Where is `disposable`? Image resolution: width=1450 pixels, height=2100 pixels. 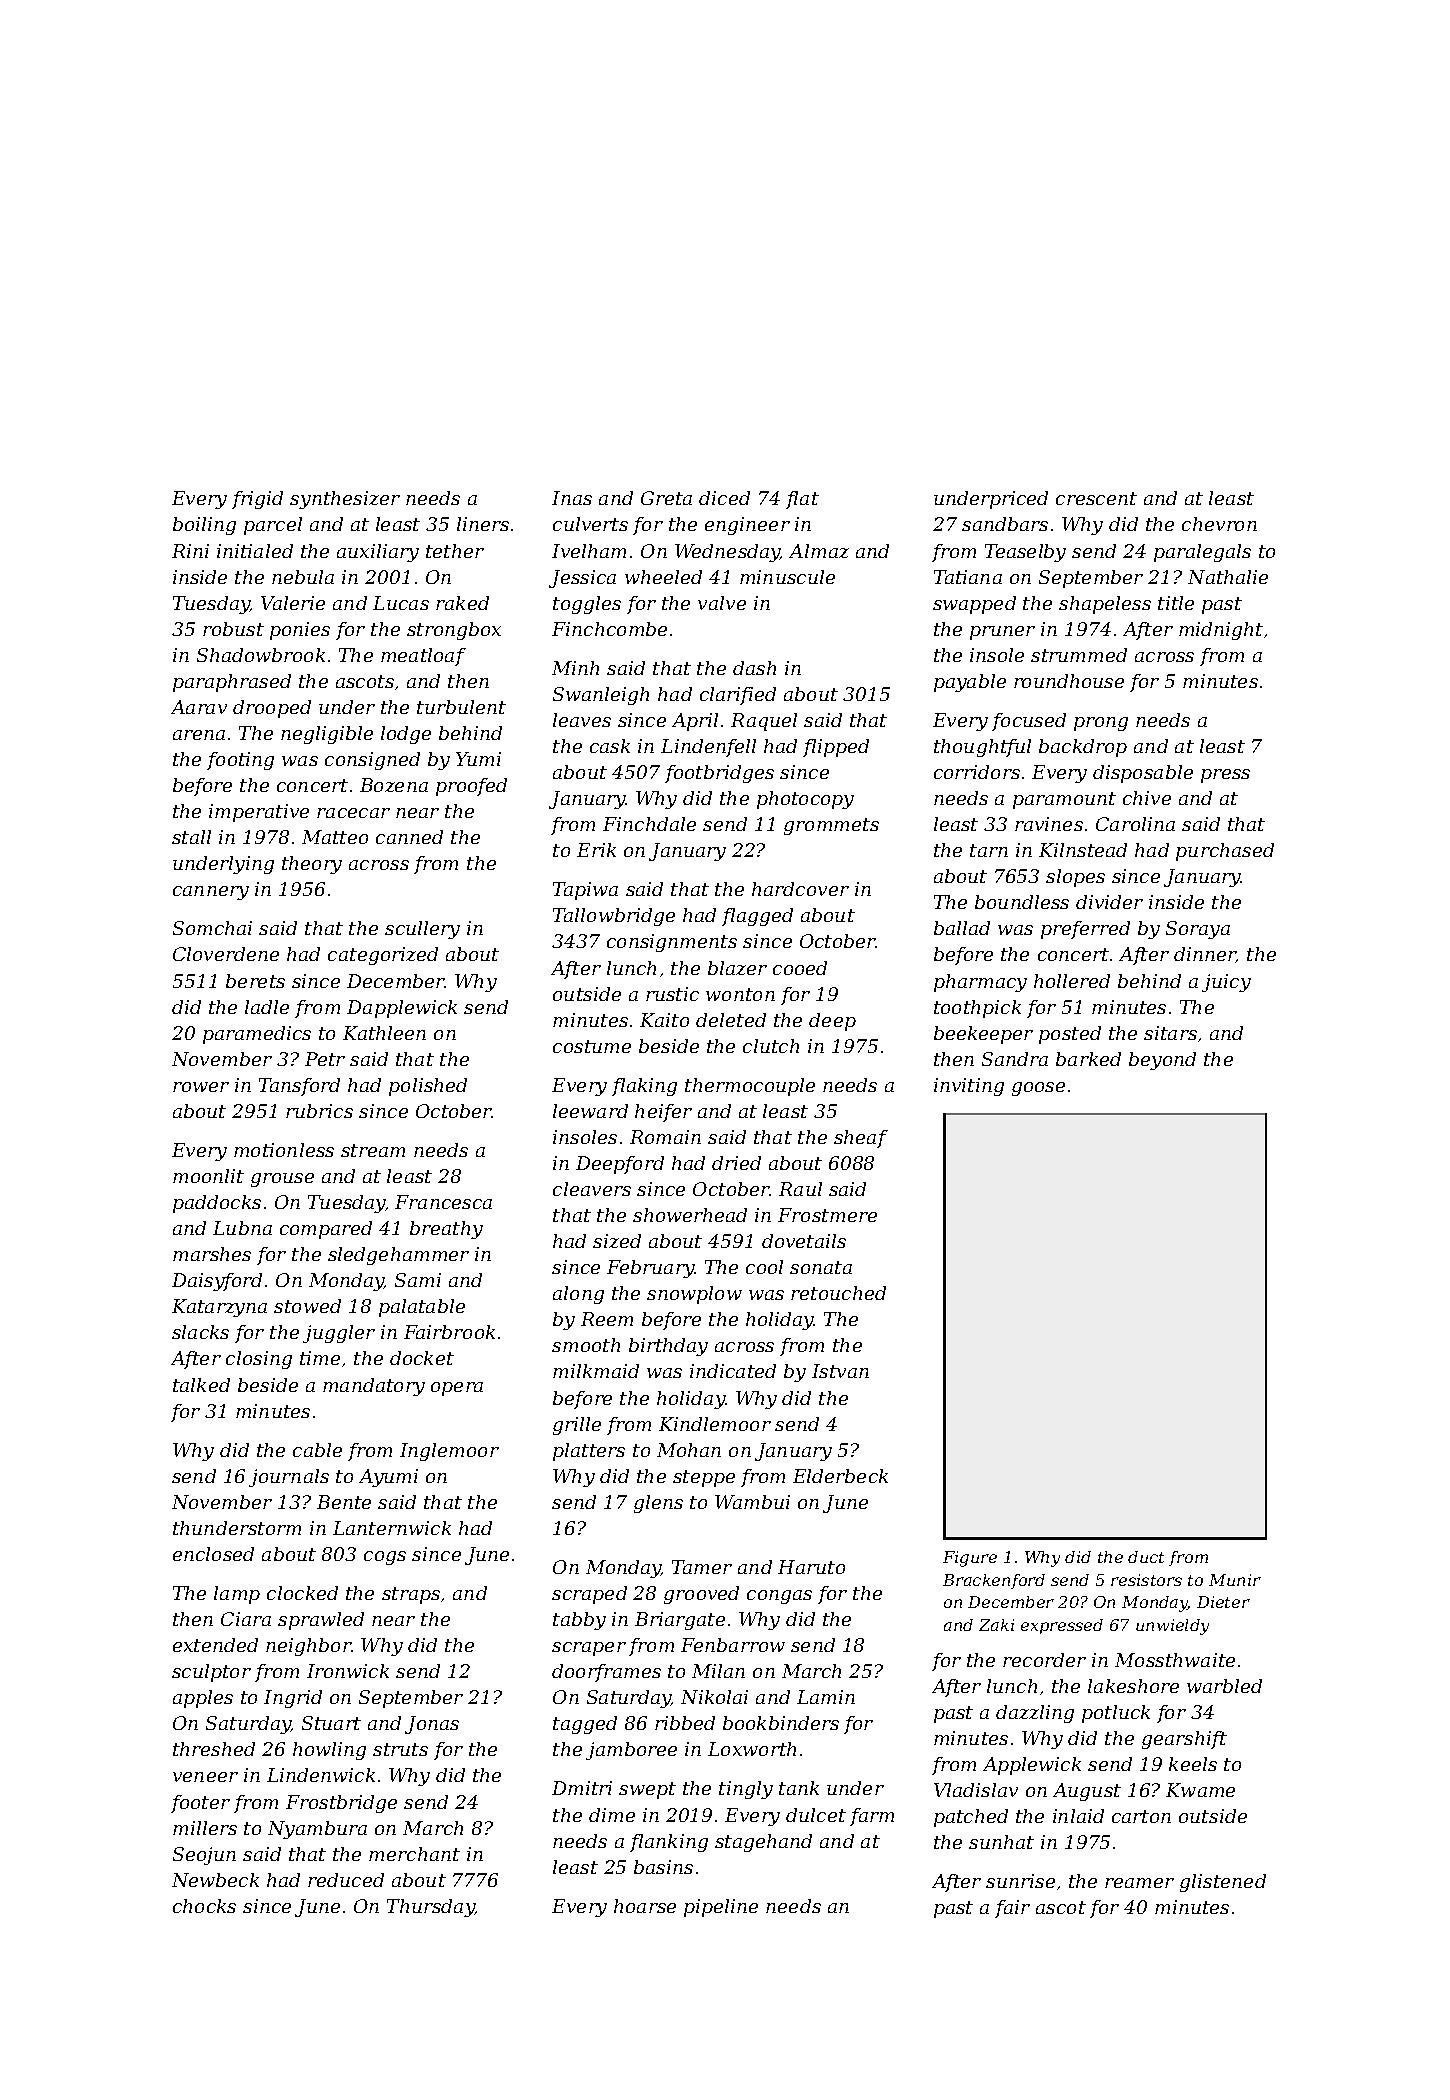
disposable is located at coordinates (1143, 774).
